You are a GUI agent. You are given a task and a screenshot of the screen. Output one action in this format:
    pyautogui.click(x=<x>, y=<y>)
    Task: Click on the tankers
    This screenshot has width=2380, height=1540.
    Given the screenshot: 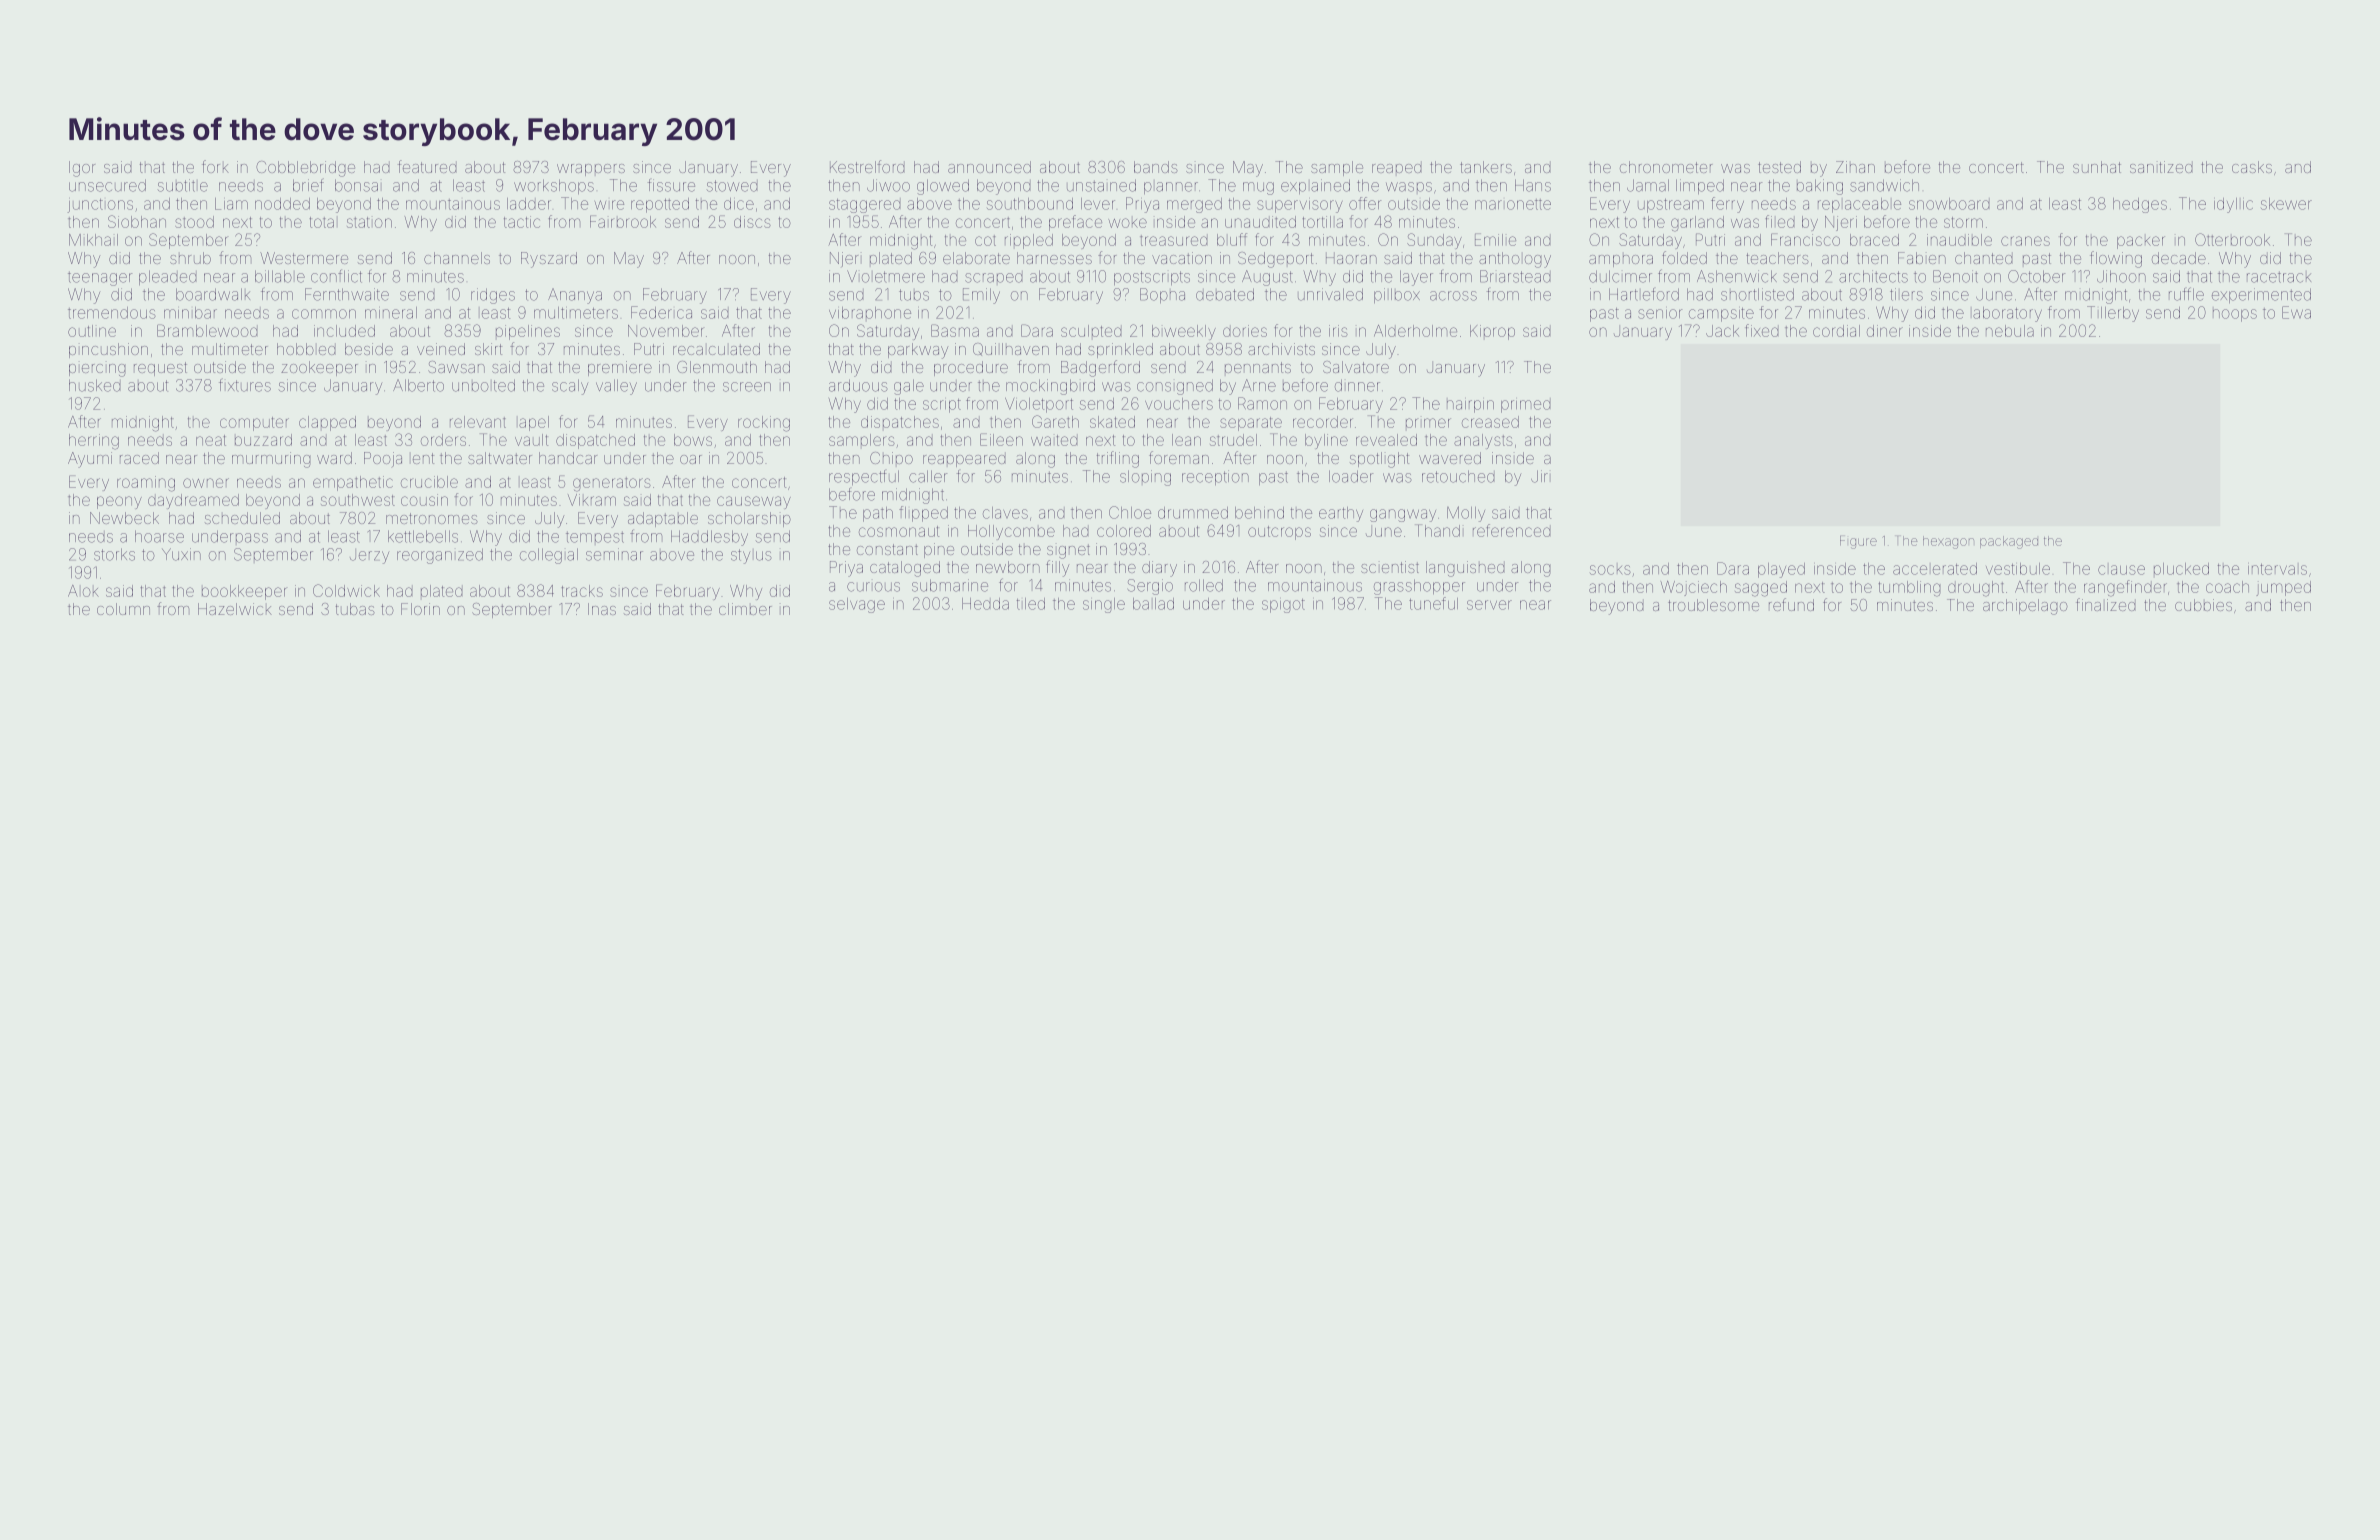 What is the action you would take?
    pyautogui.click(x=1486, y=167)
